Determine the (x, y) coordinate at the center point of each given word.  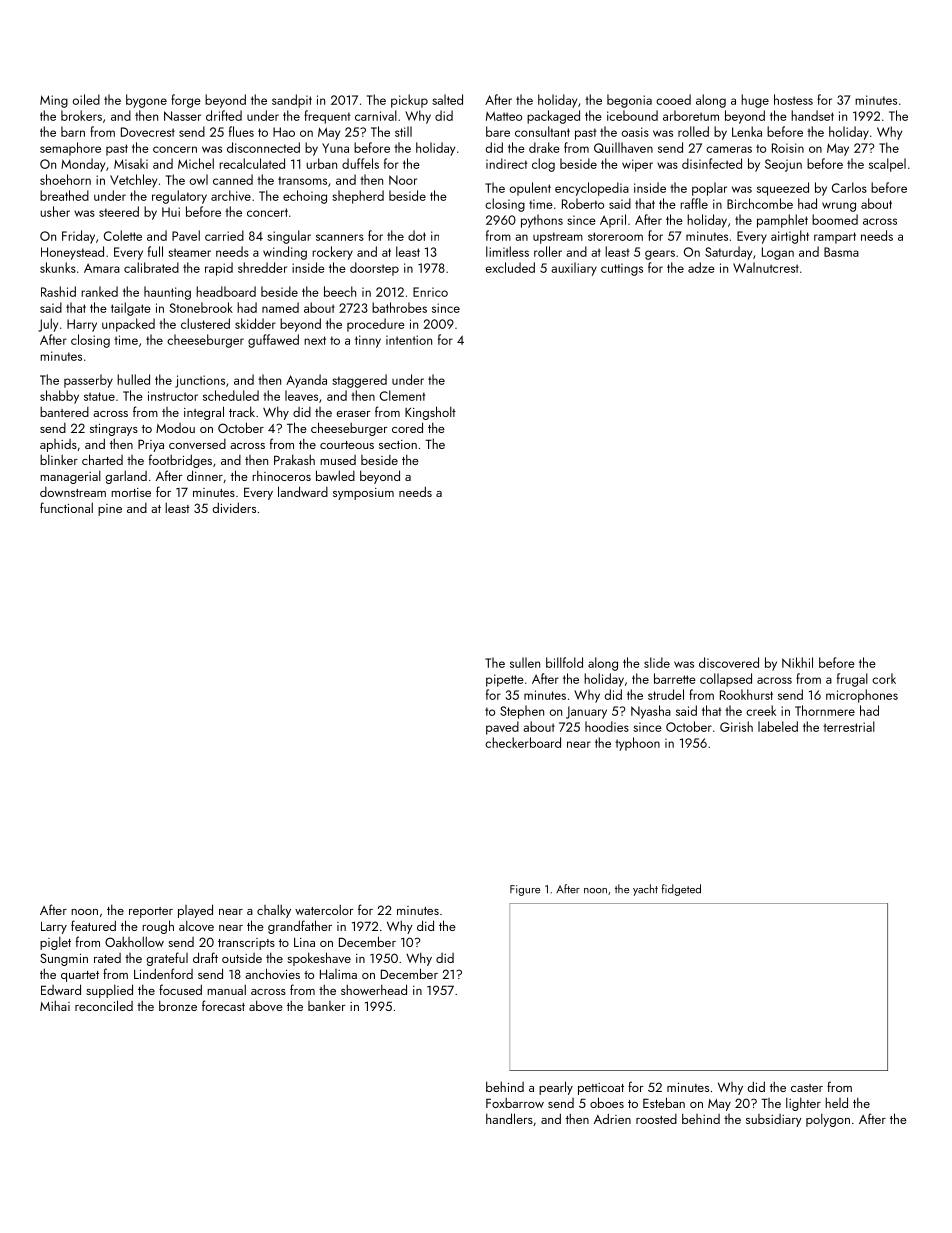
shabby (59, 397)
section (398, 444)
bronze (178, 1005)
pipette (505, 680)
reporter (151, 912)
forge (186, 101)
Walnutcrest (766, 267)
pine (110, 510)
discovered (729, 662)
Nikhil (797, 662)
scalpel (887, 165)
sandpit (292, 101)
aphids (58, 445)
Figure (525, 890)
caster (807, 1088)
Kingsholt (430, 413)
